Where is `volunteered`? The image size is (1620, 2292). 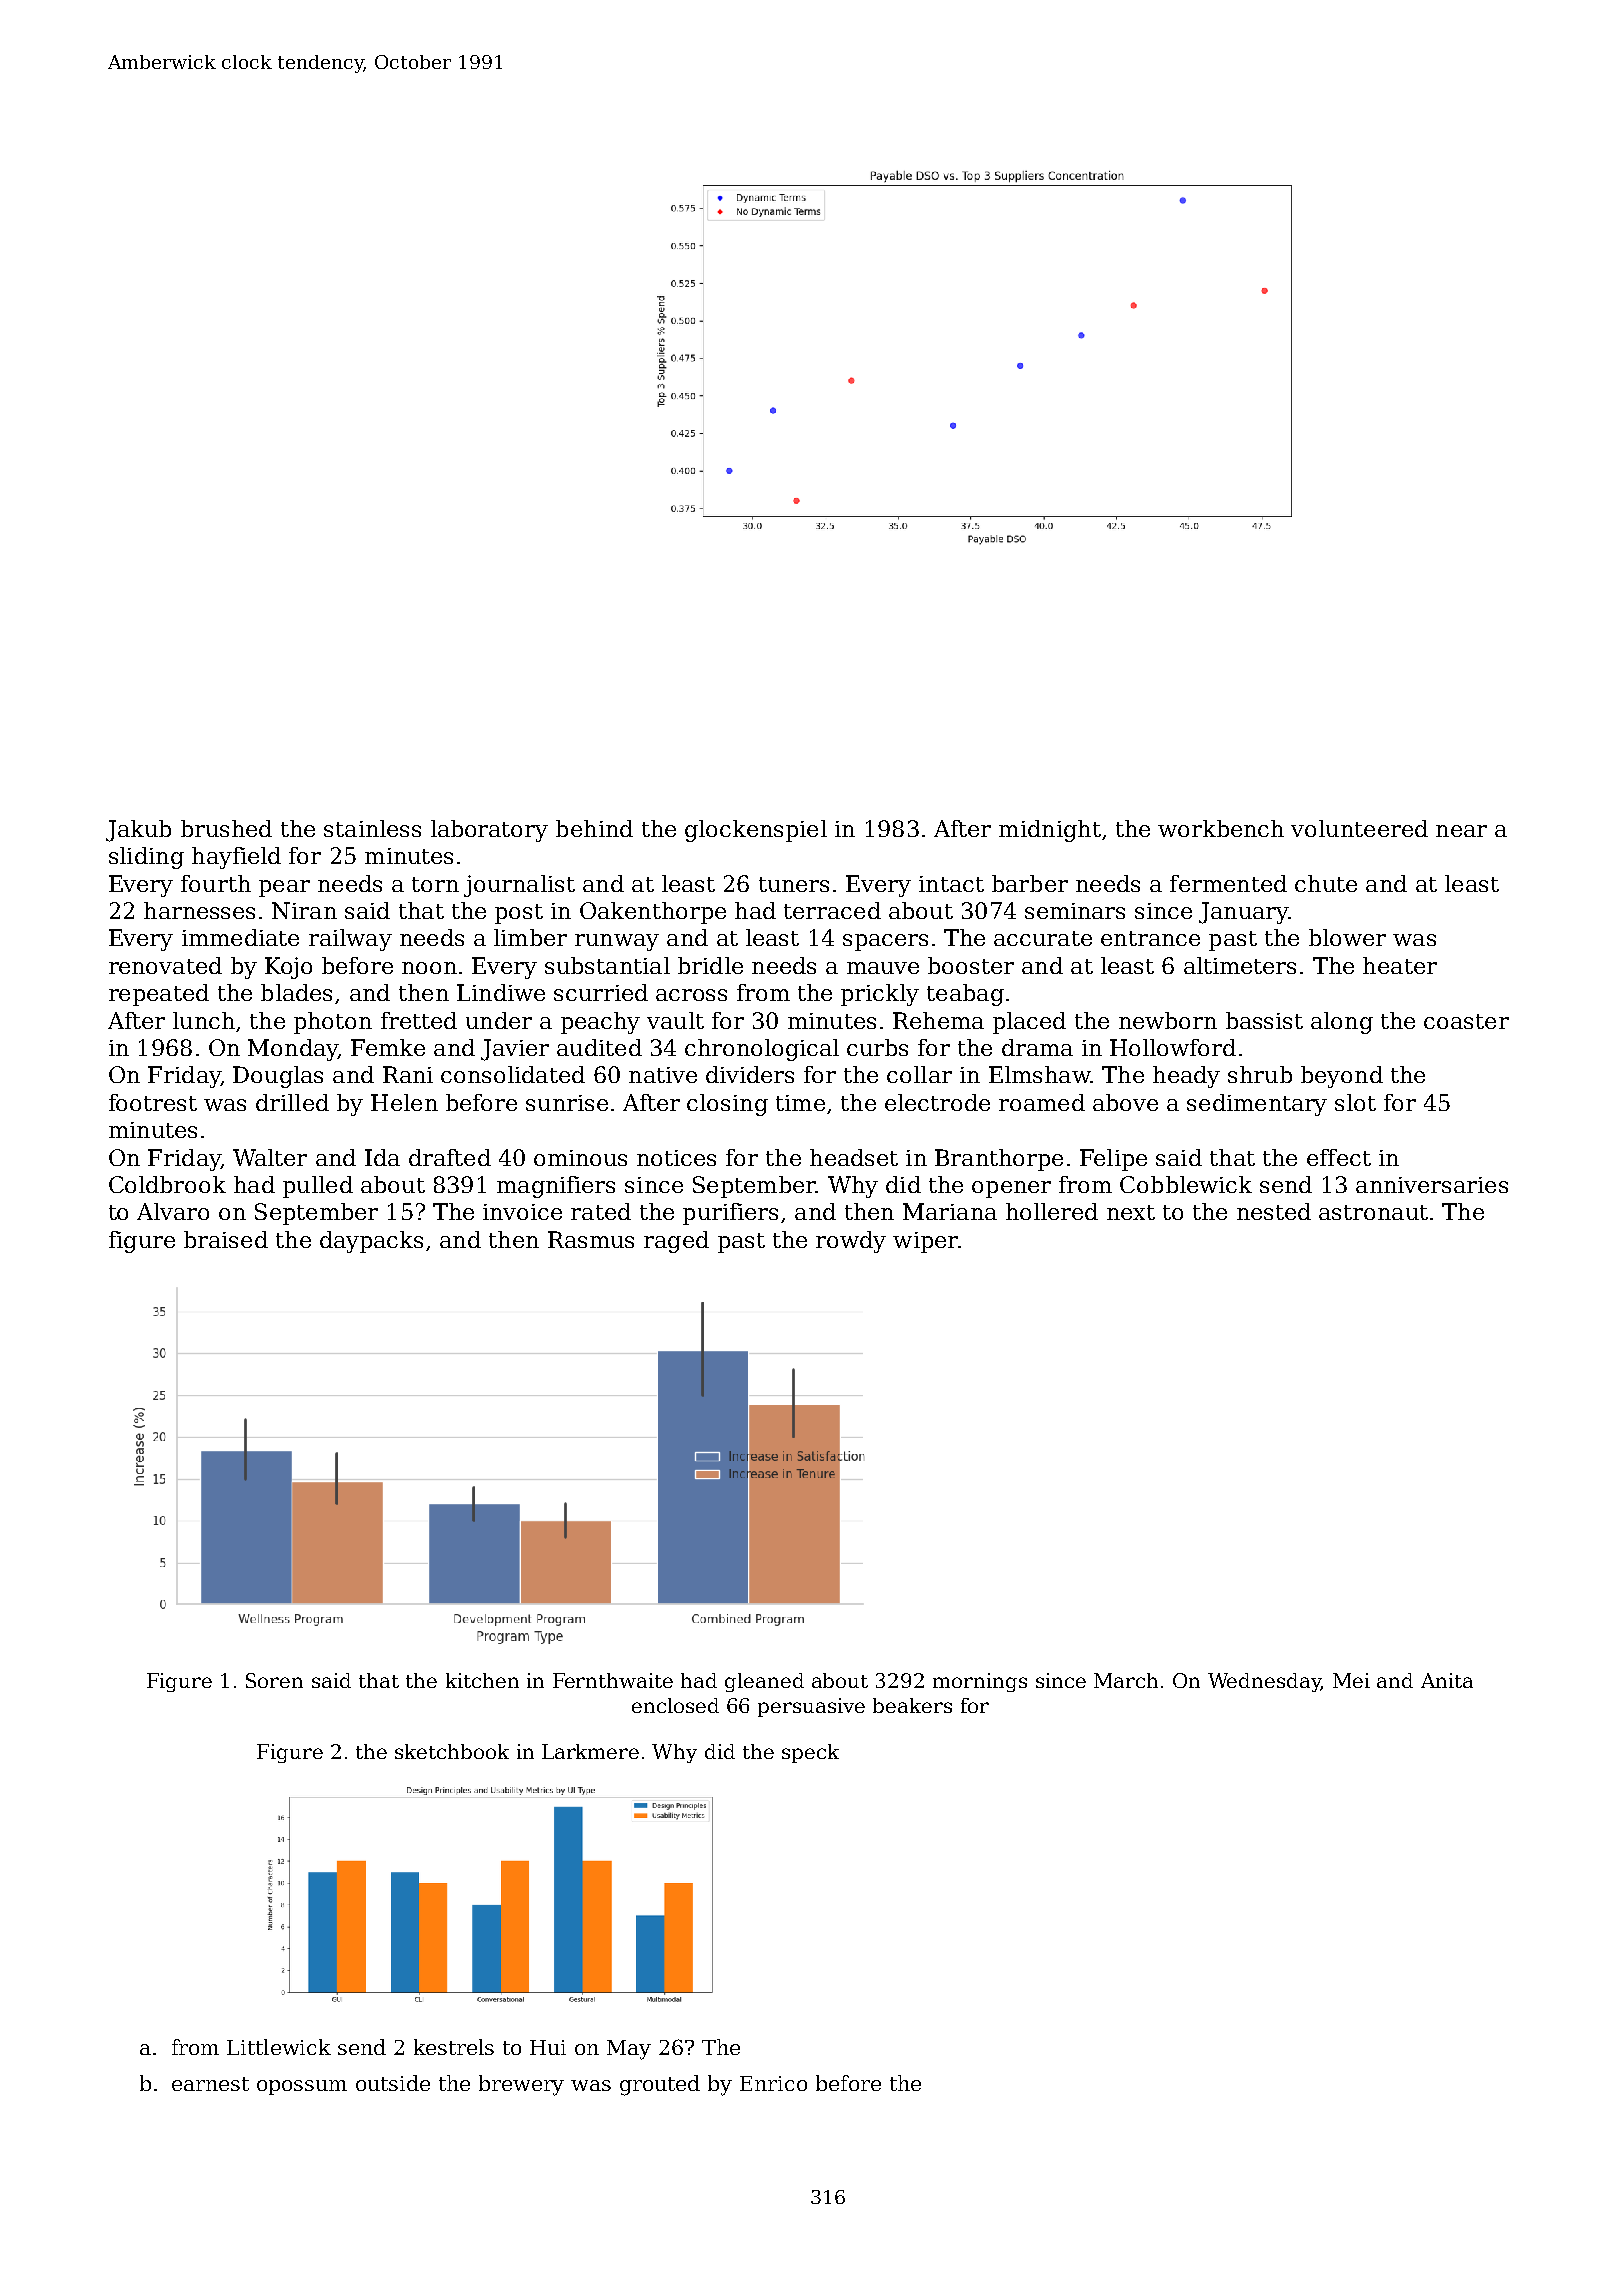
volunteered is located at coordinates (1359, 828).
